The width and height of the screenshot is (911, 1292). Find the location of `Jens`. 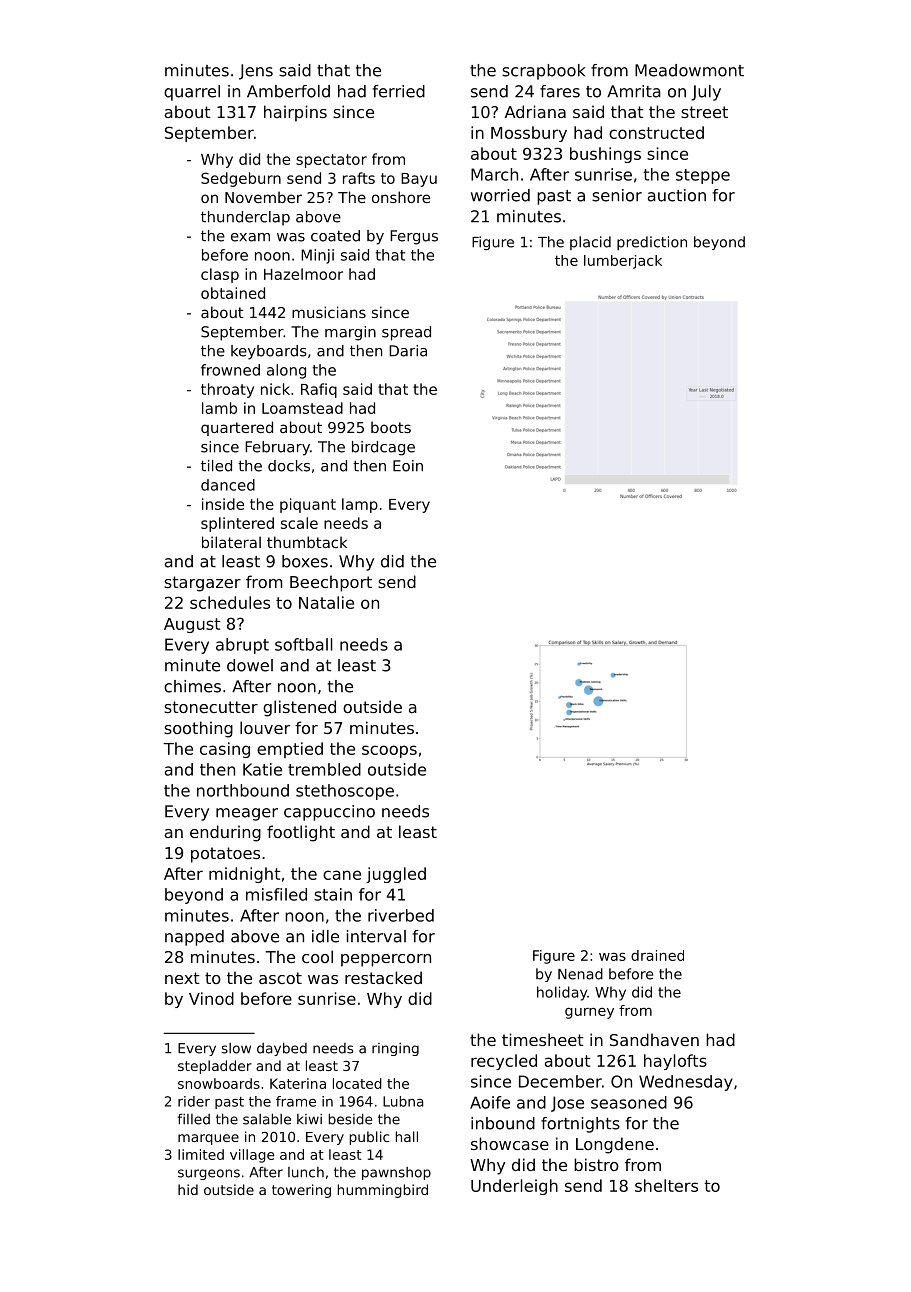

Jens is located at coordinates (256, 72).
